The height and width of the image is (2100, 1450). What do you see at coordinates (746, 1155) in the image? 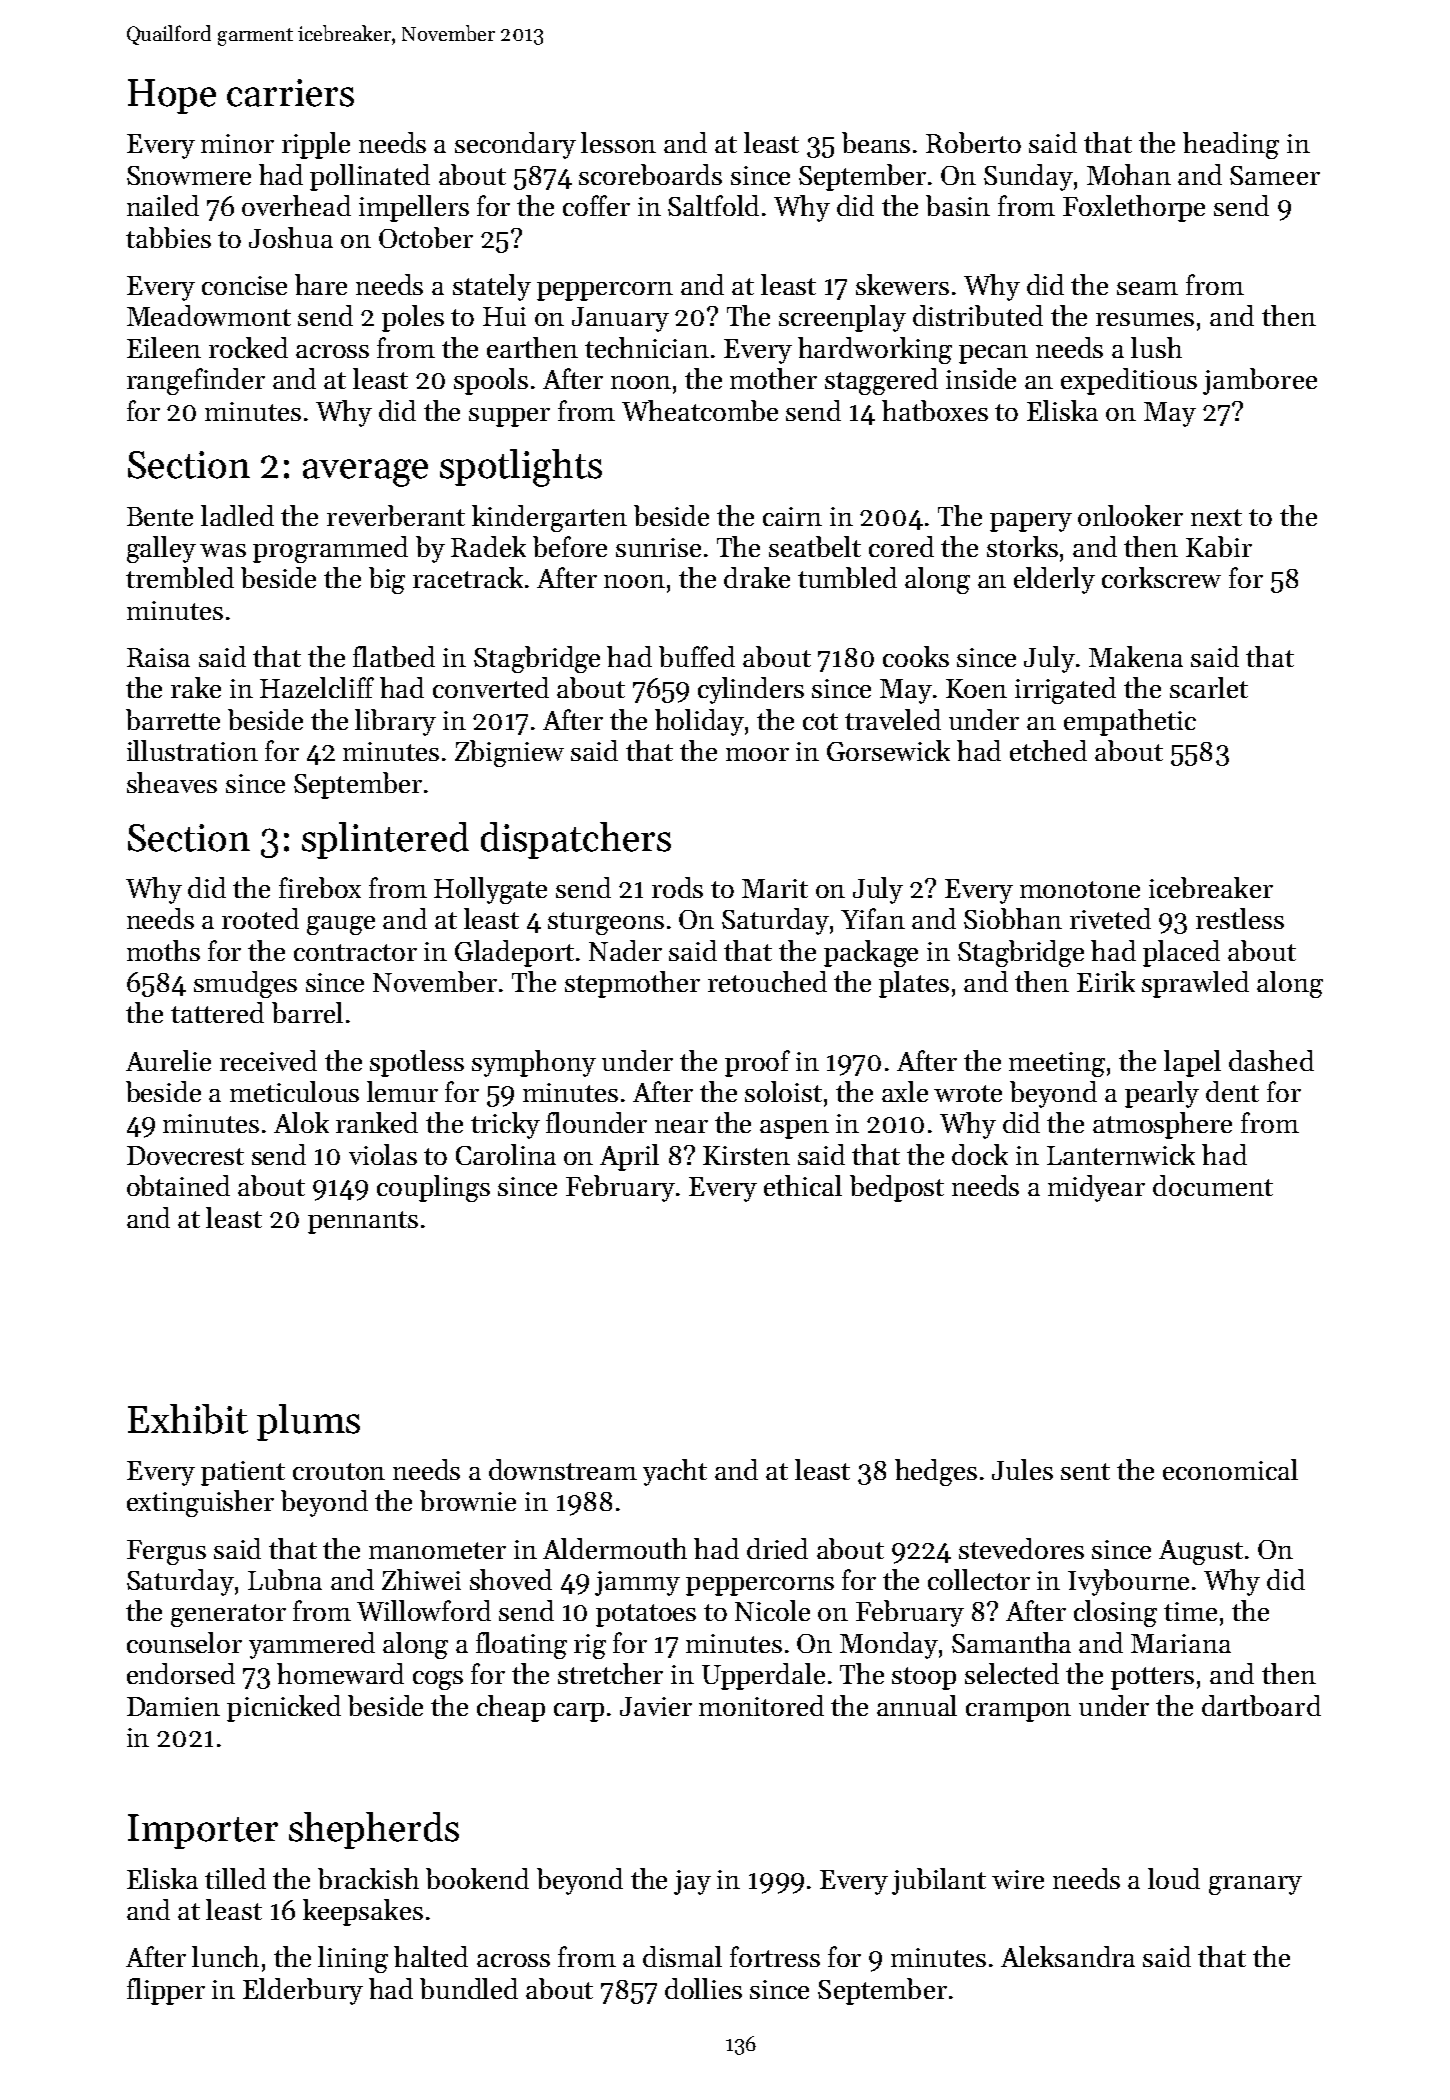
I see `Kirsten` at bounding box center [746, 1155].
